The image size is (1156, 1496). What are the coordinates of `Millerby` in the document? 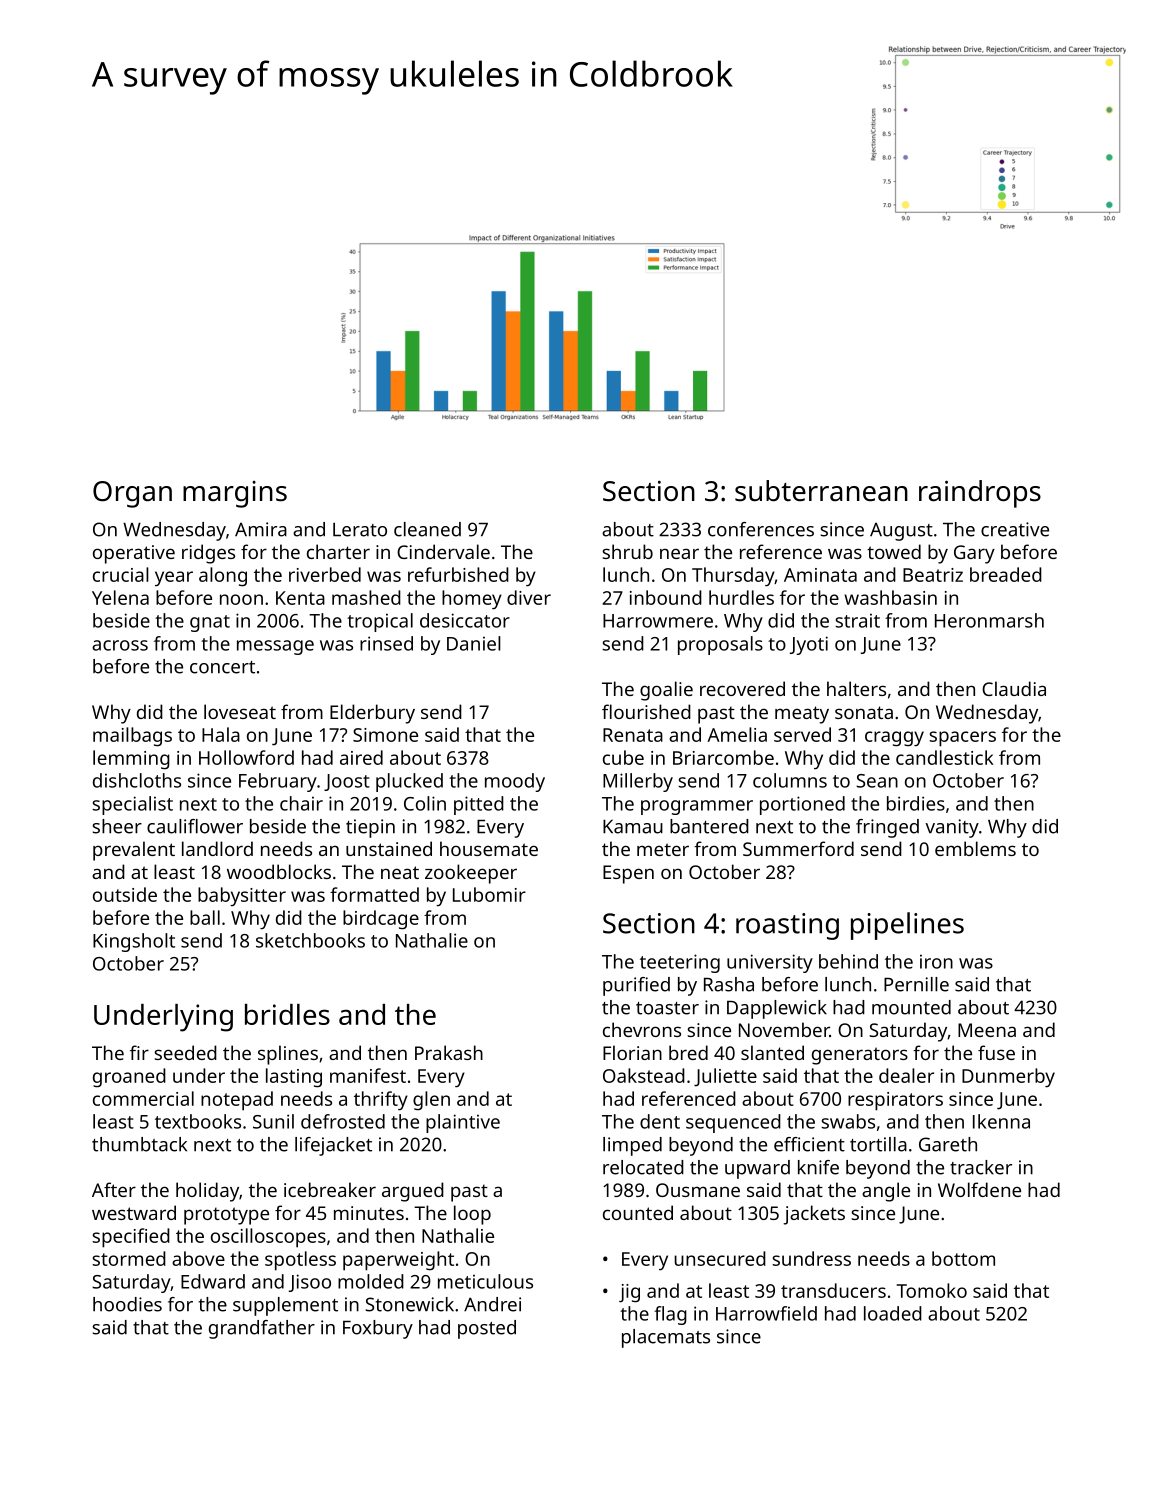 It's located at (638, 782).
